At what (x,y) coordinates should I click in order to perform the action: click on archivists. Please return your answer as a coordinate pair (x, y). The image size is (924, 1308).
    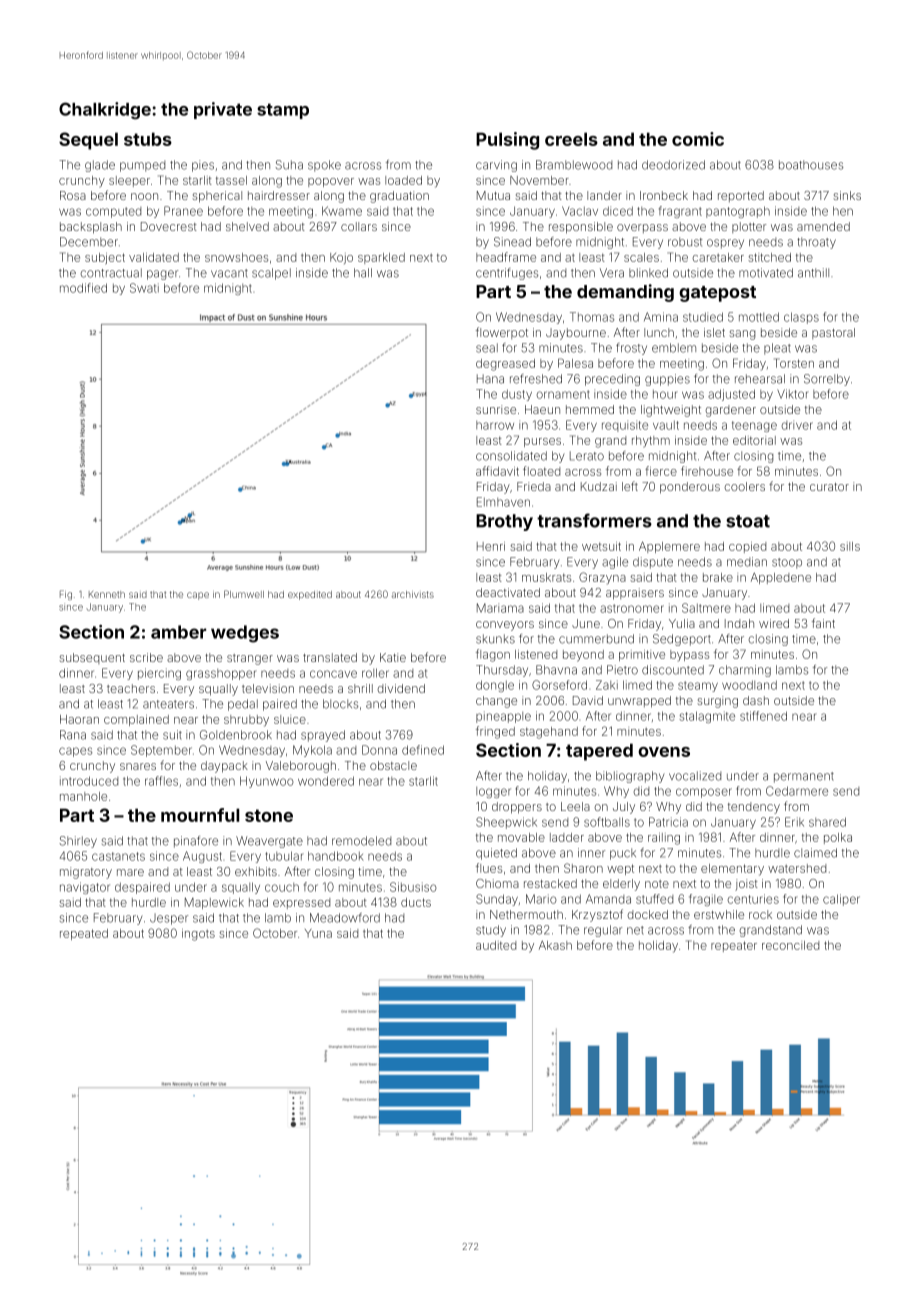
    Looking at the image, I should click on (413, 594).
